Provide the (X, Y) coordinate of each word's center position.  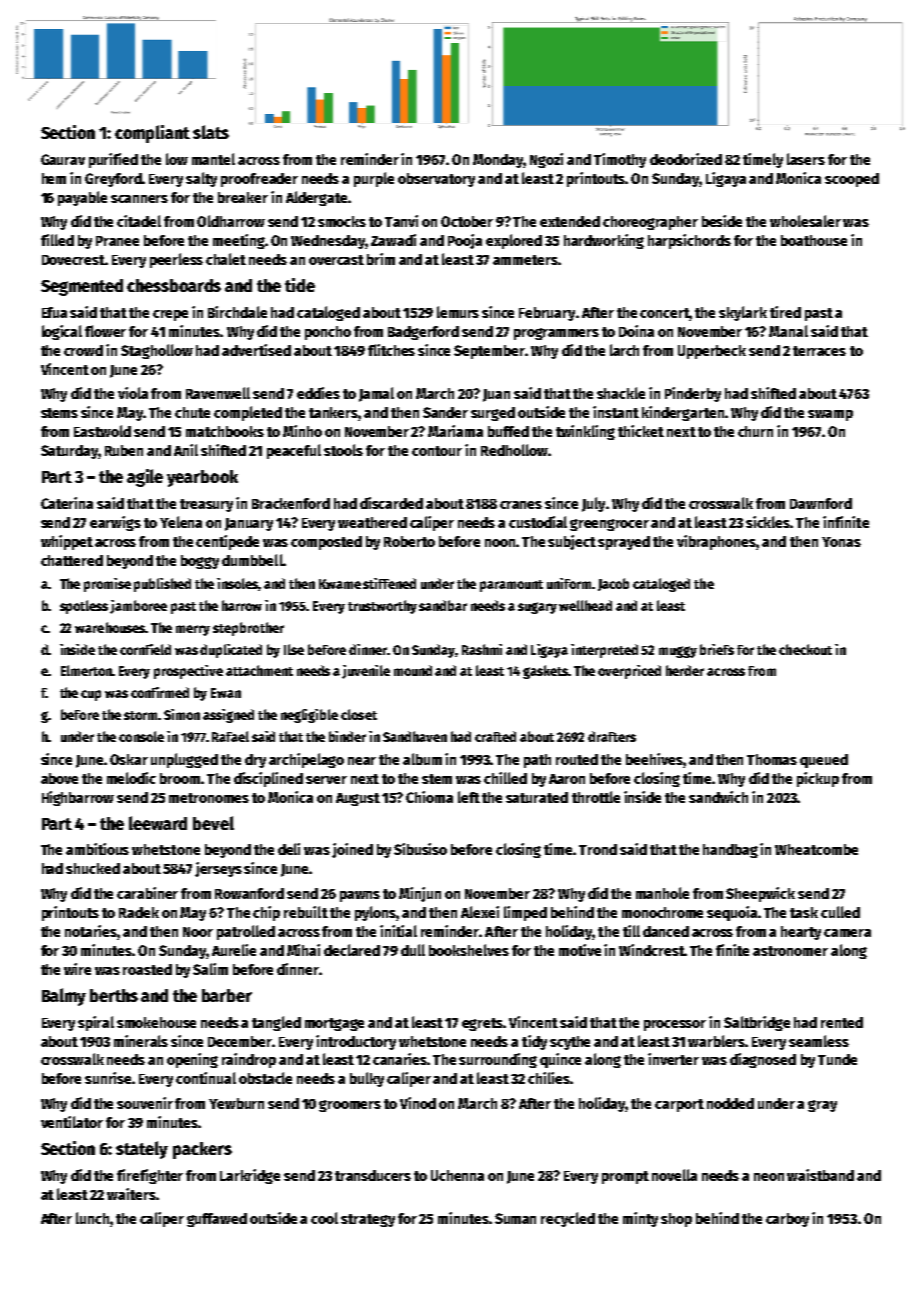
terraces (819, 351)
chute (192, 412)
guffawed (217, 1220)
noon (500, 543)
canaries (400, 1059)
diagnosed (763, 1060)
